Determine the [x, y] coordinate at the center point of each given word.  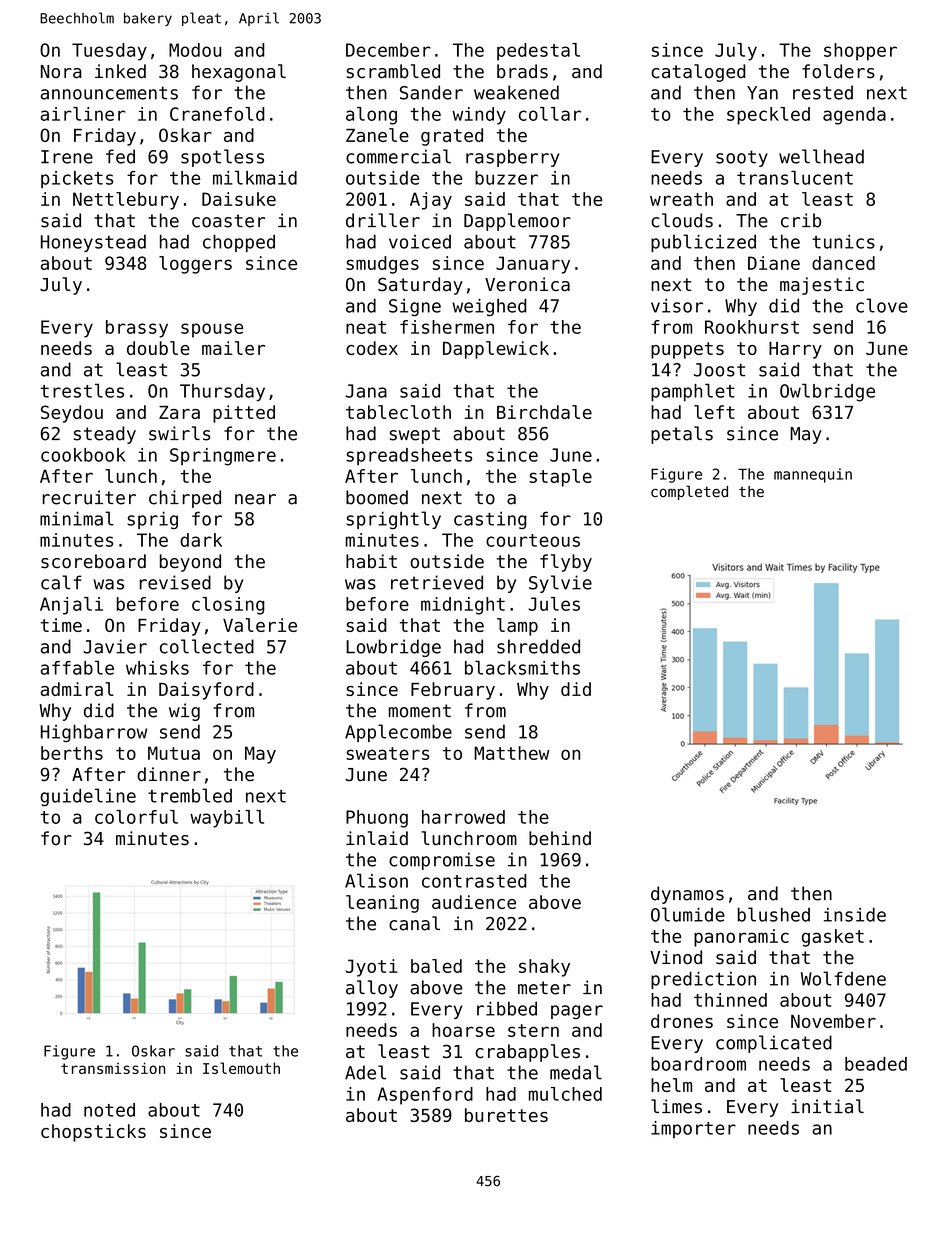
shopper [860, 52]
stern [533, 1030]
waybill [227, 819]
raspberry [513, 158]
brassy [137, 329]
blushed [774, 914]
